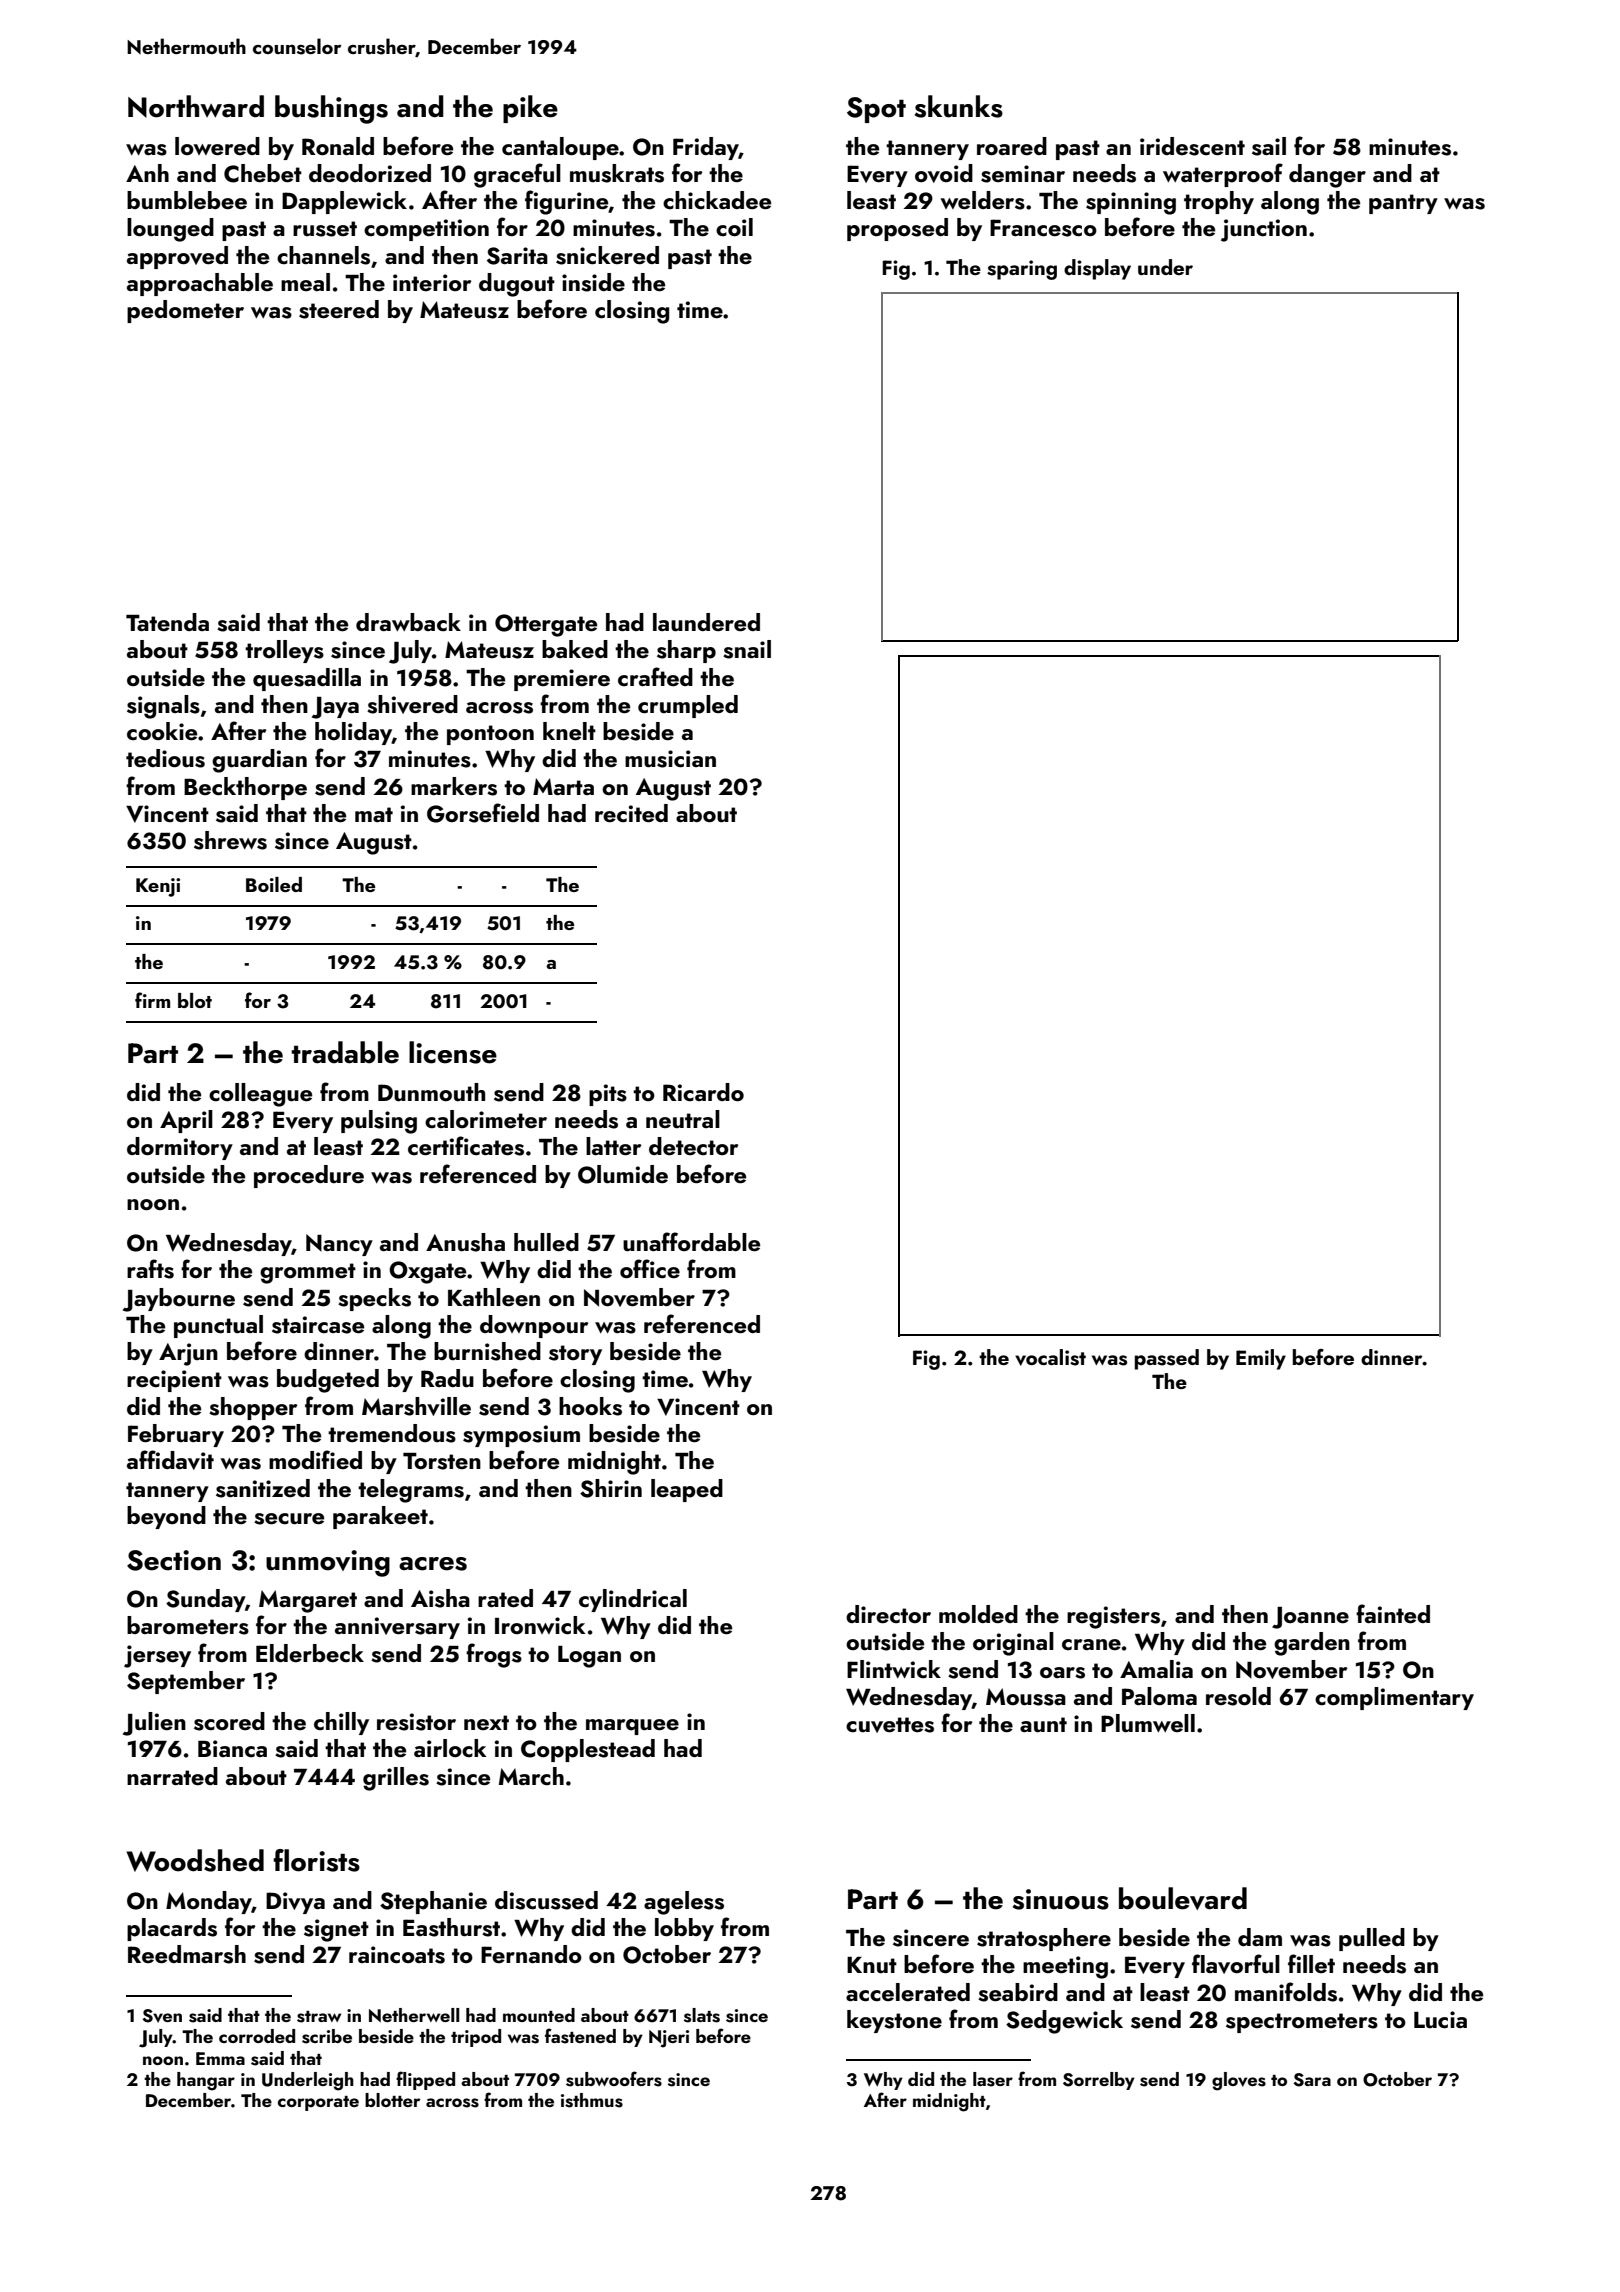 The height and width of the page is (2292, 1620). Describe the element at coordinates (341, 1723) in the page. I see `chilly` at that location.
